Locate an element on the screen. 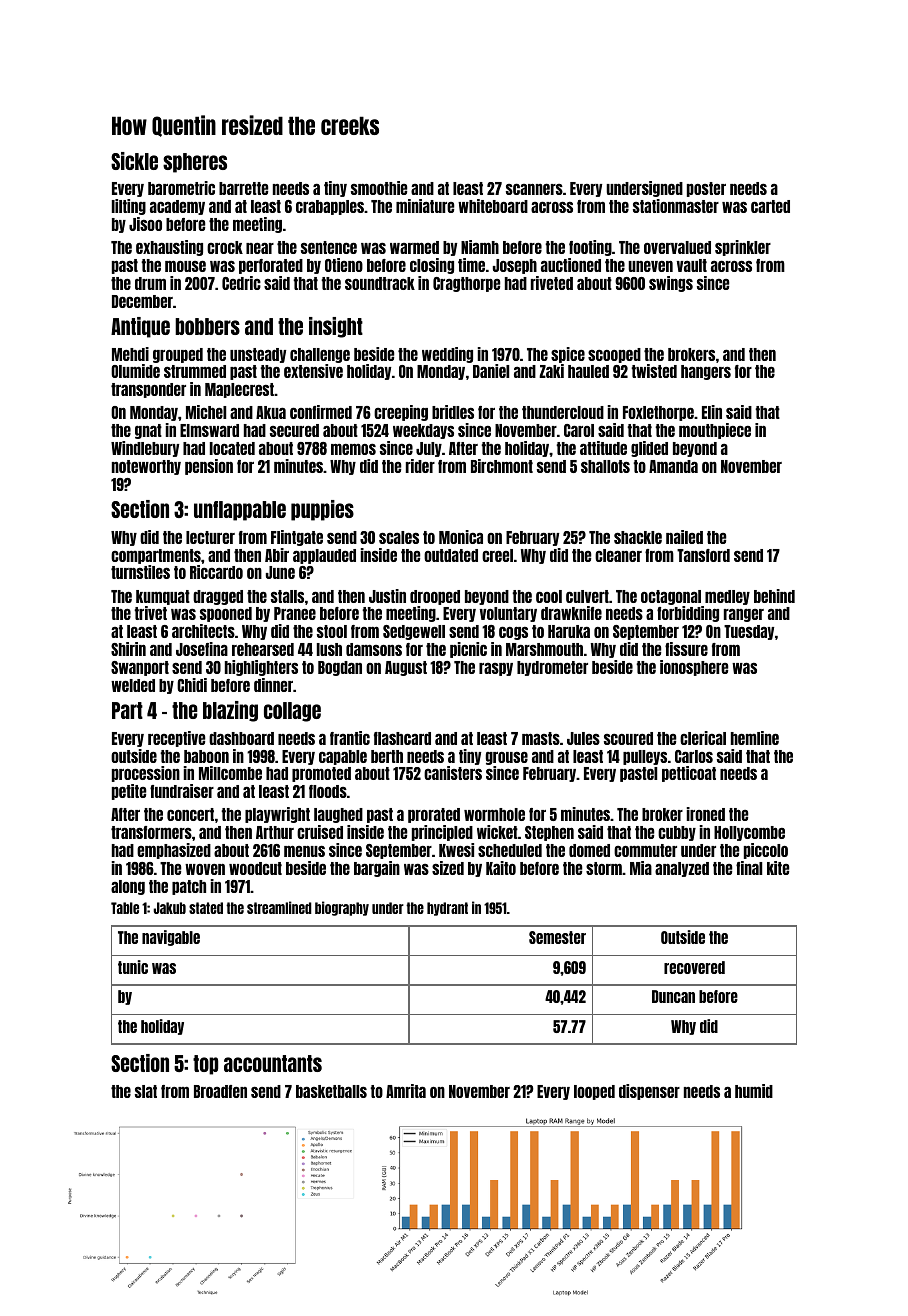 The width and height of the screenshot is (908, 1316). Amanda is located at coordinates (673, 466).
